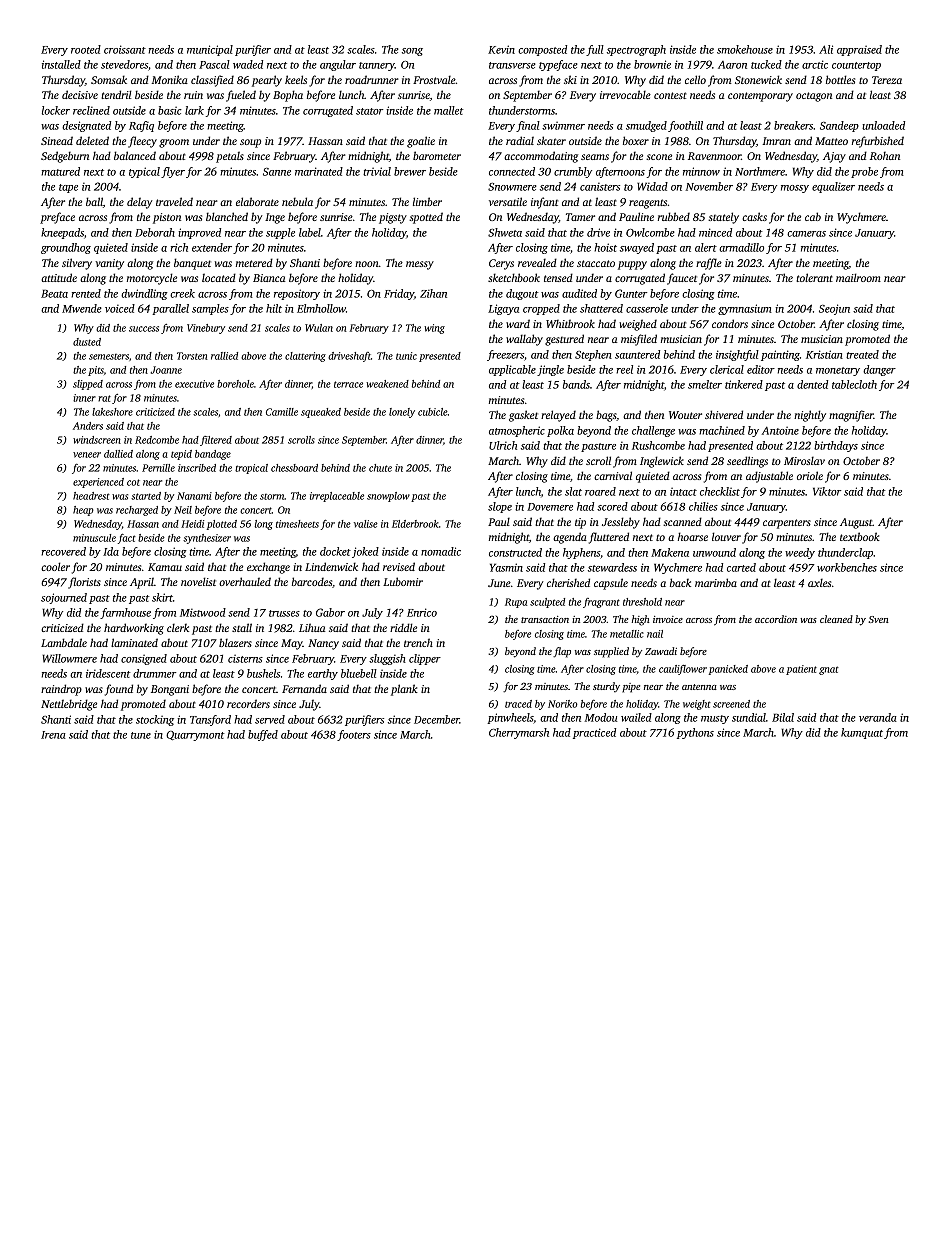 The image size is (952, 1233). I want to click on recovered, so click(63, 551).
